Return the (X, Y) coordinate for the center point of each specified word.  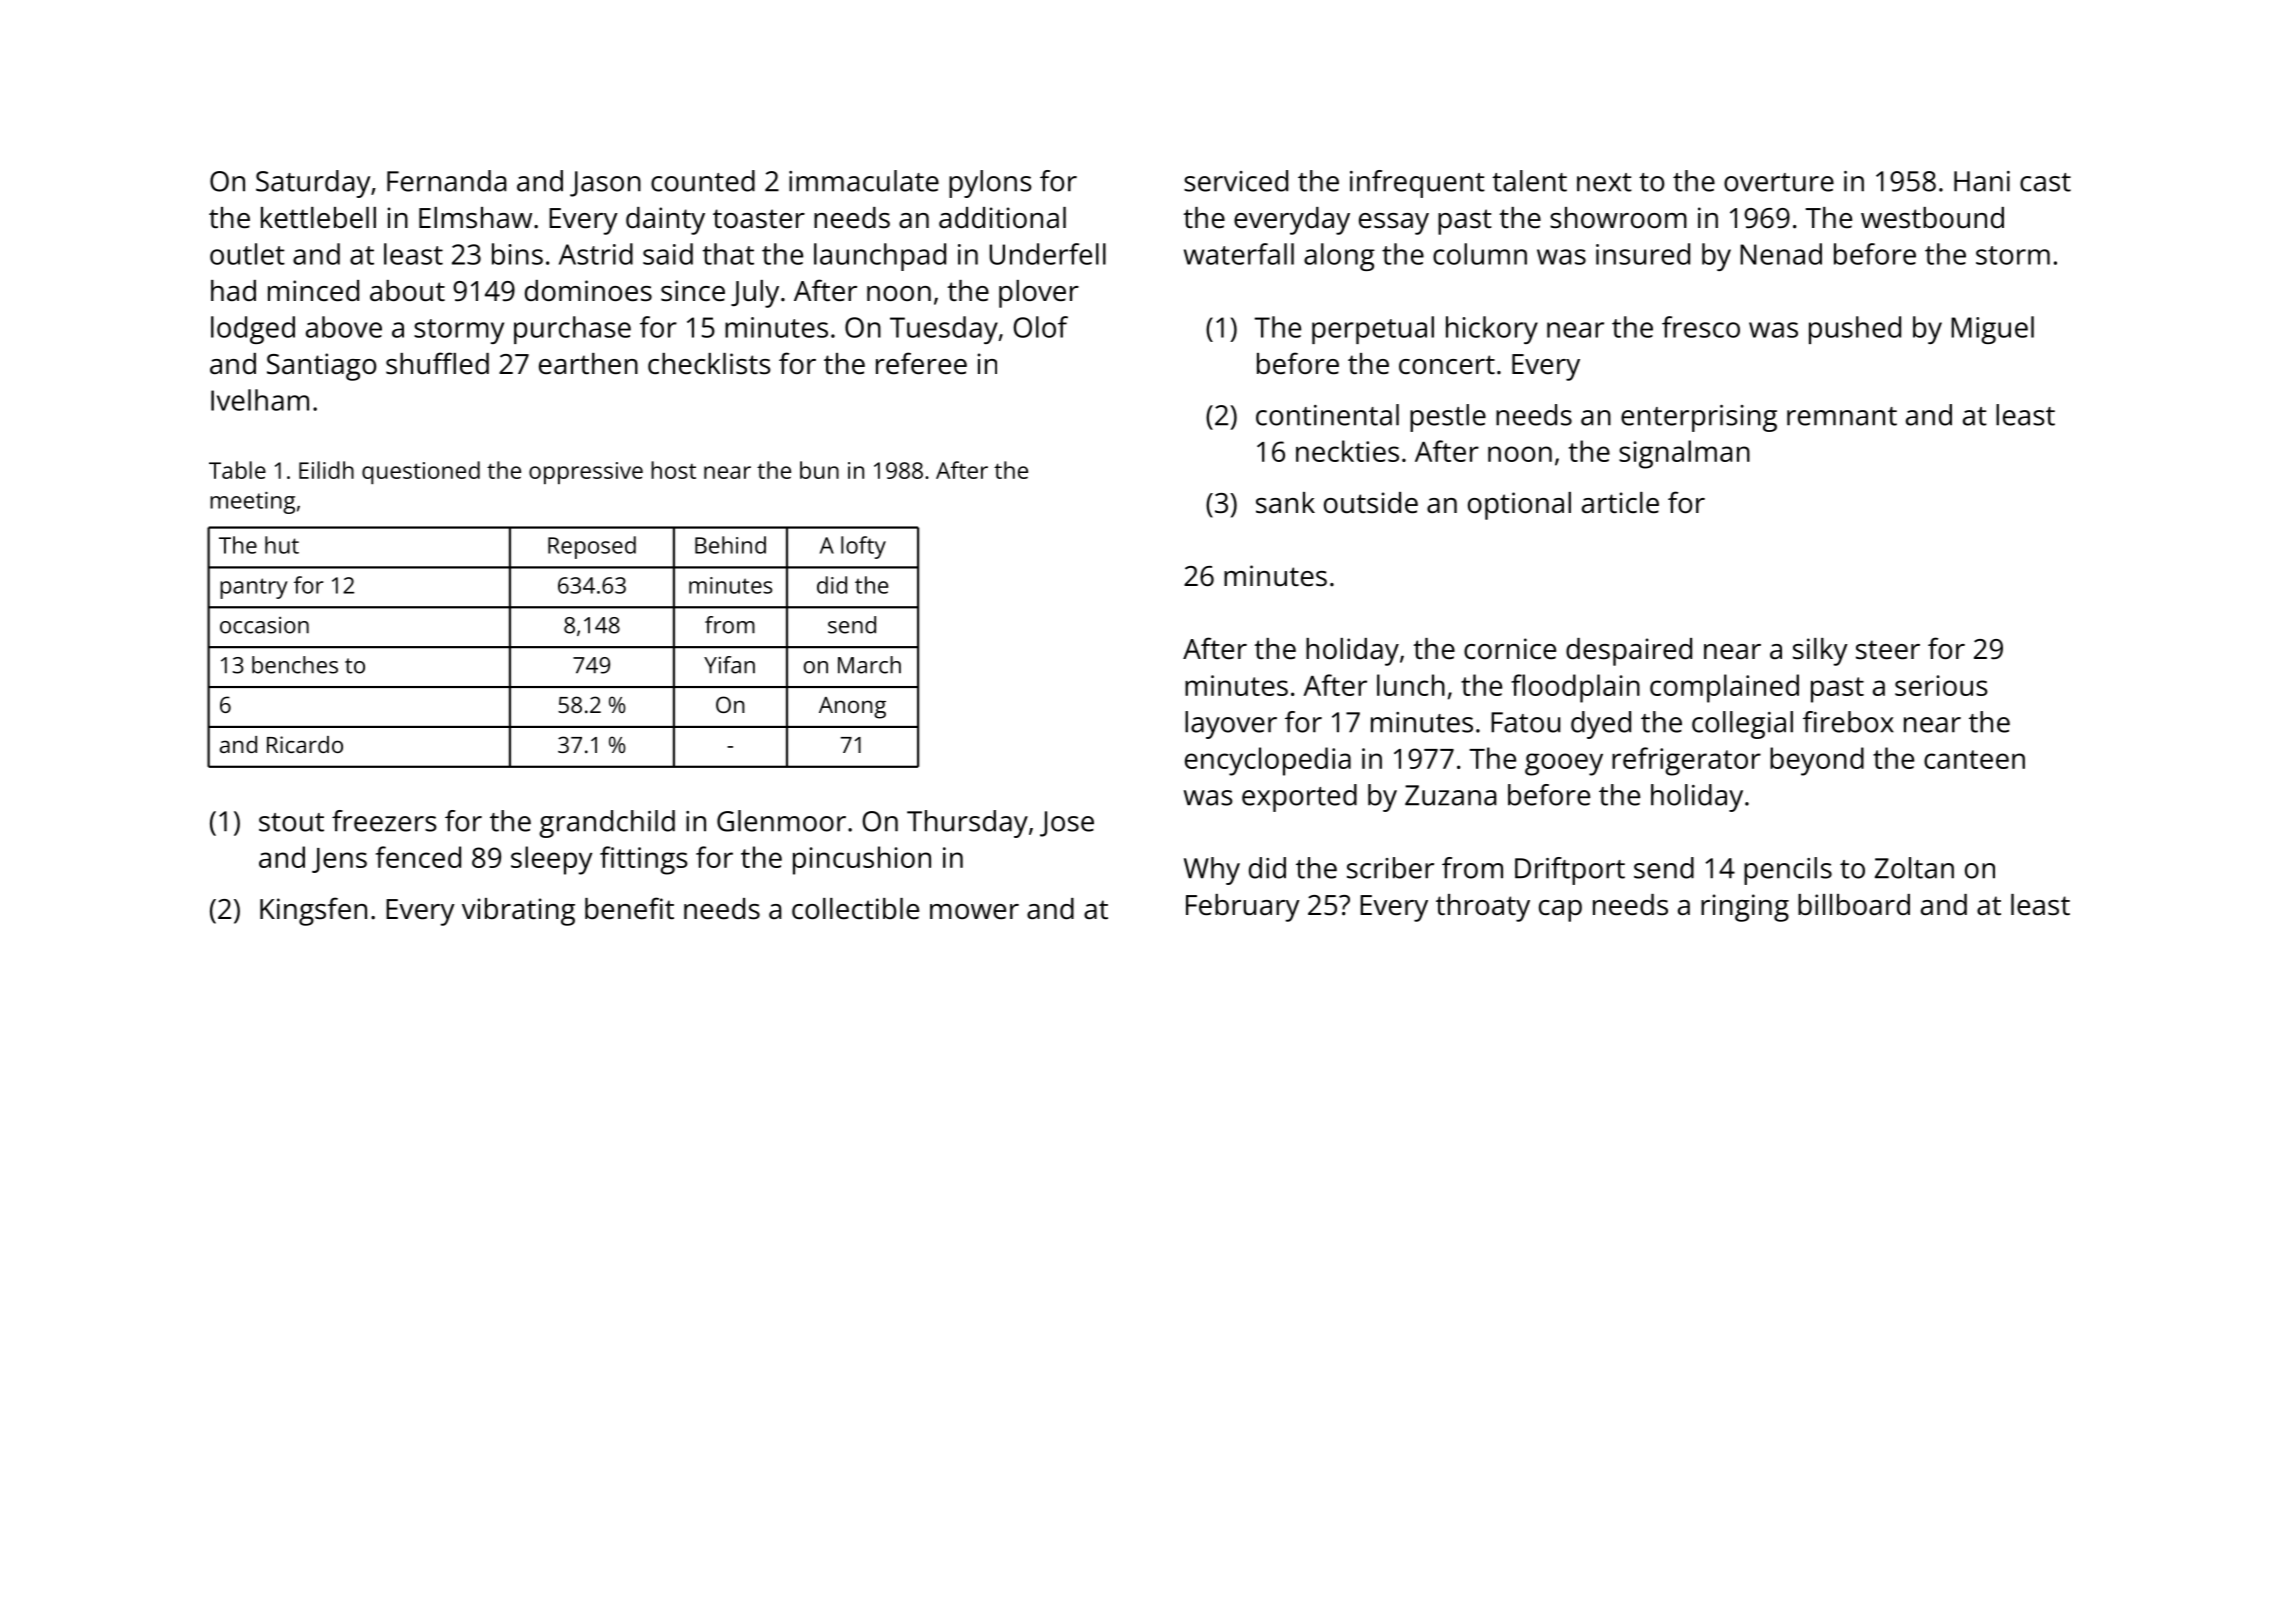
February (1243, 908)
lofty (863, 547)
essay (1394, 224)
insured (1643, 254)
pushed (1855, 330)
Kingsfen (313, 911)
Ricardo (305, 744)
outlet (247, 254)
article (1620, 503)
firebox (1848, 722)
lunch (1411, 685)
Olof (1040, 327)
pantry (254, 588)
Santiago (321, 367)
